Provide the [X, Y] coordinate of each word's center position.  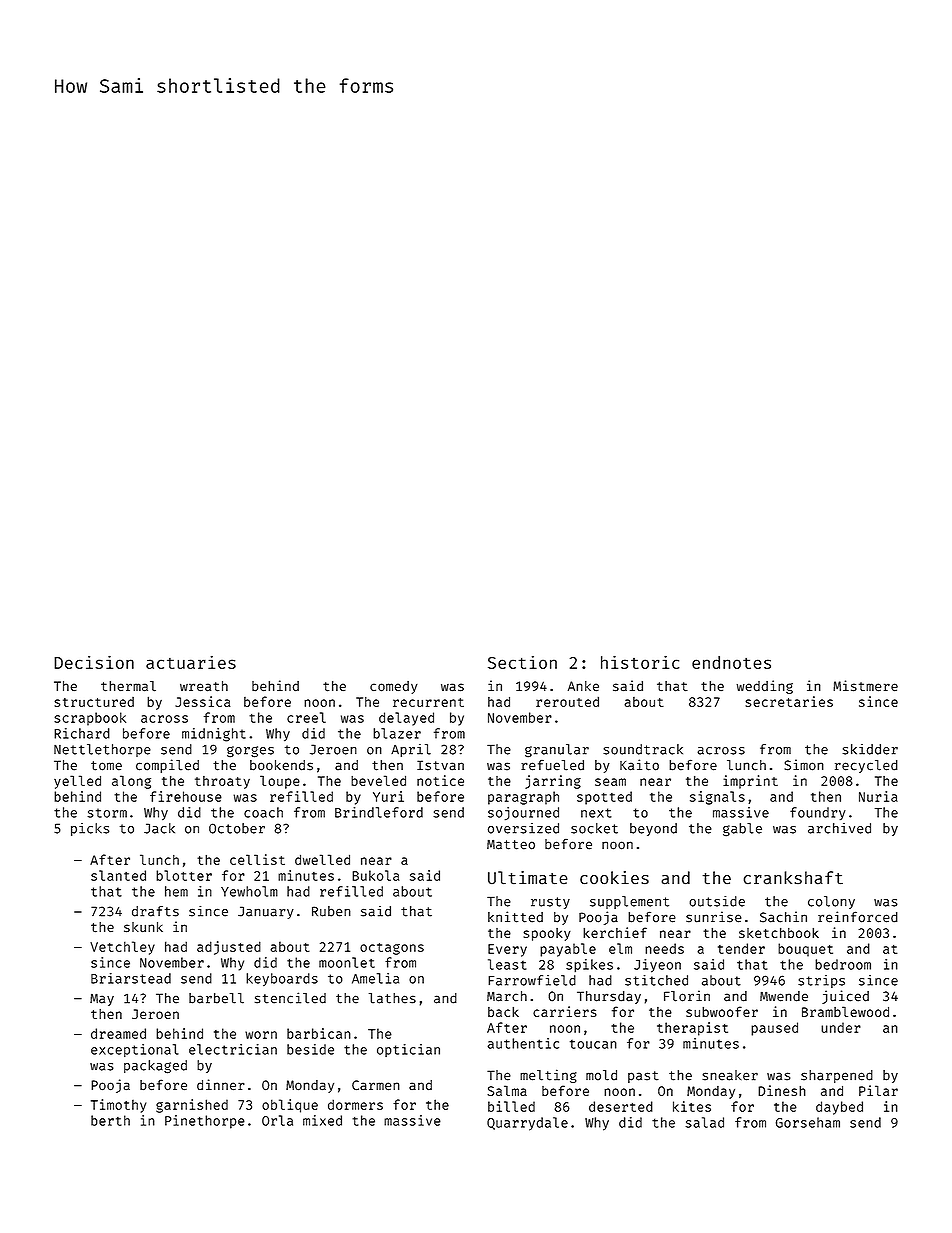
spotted [604, 798]
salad [704, 1122]
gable [742, 830]
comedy [394, 687]
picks [90, 829]
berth [110, 1120]
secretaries [789, 701]
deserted [621, 1106]
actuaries [191, 662]
